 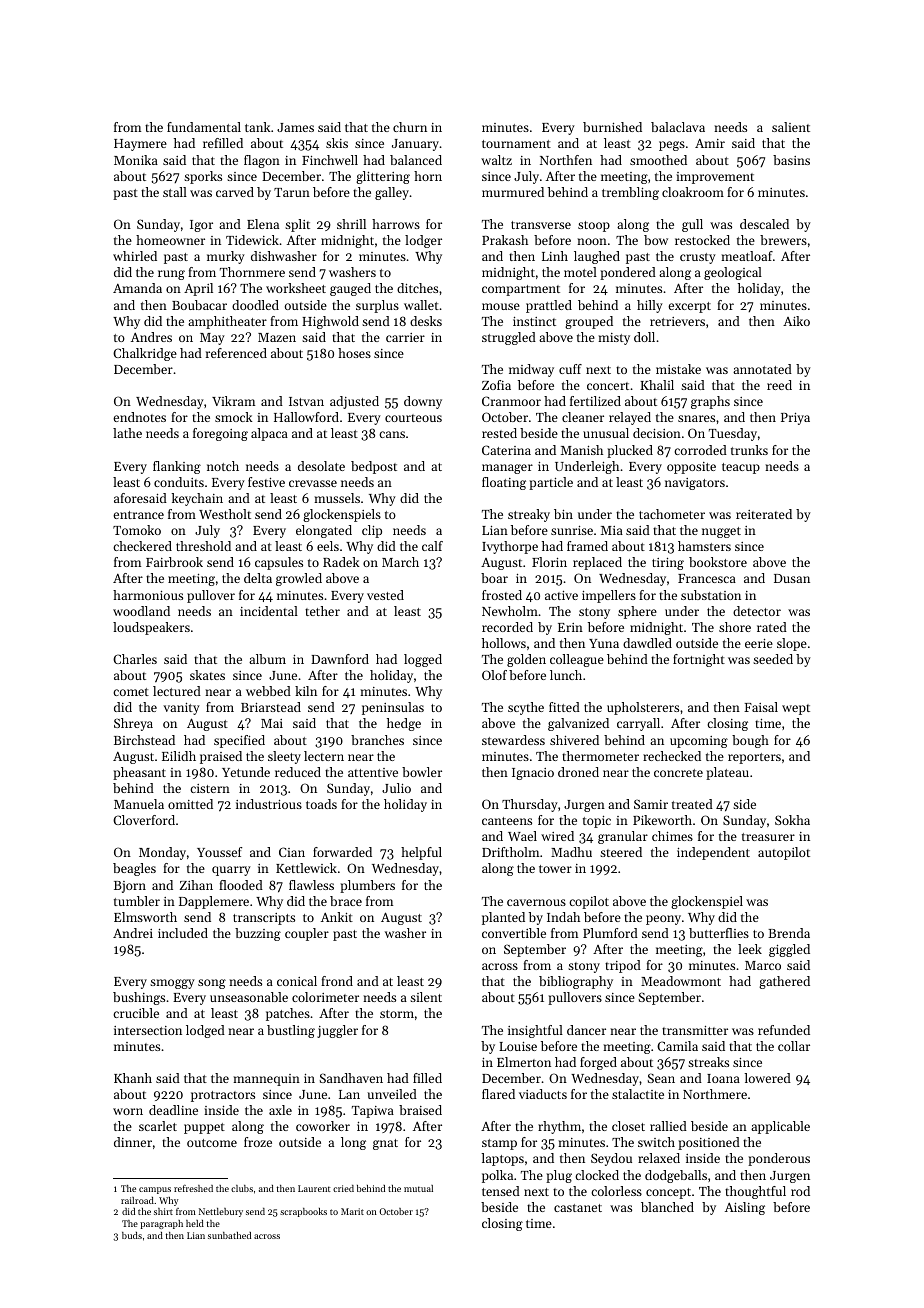 I want to click on graphs, so click(x=710, y=402).
